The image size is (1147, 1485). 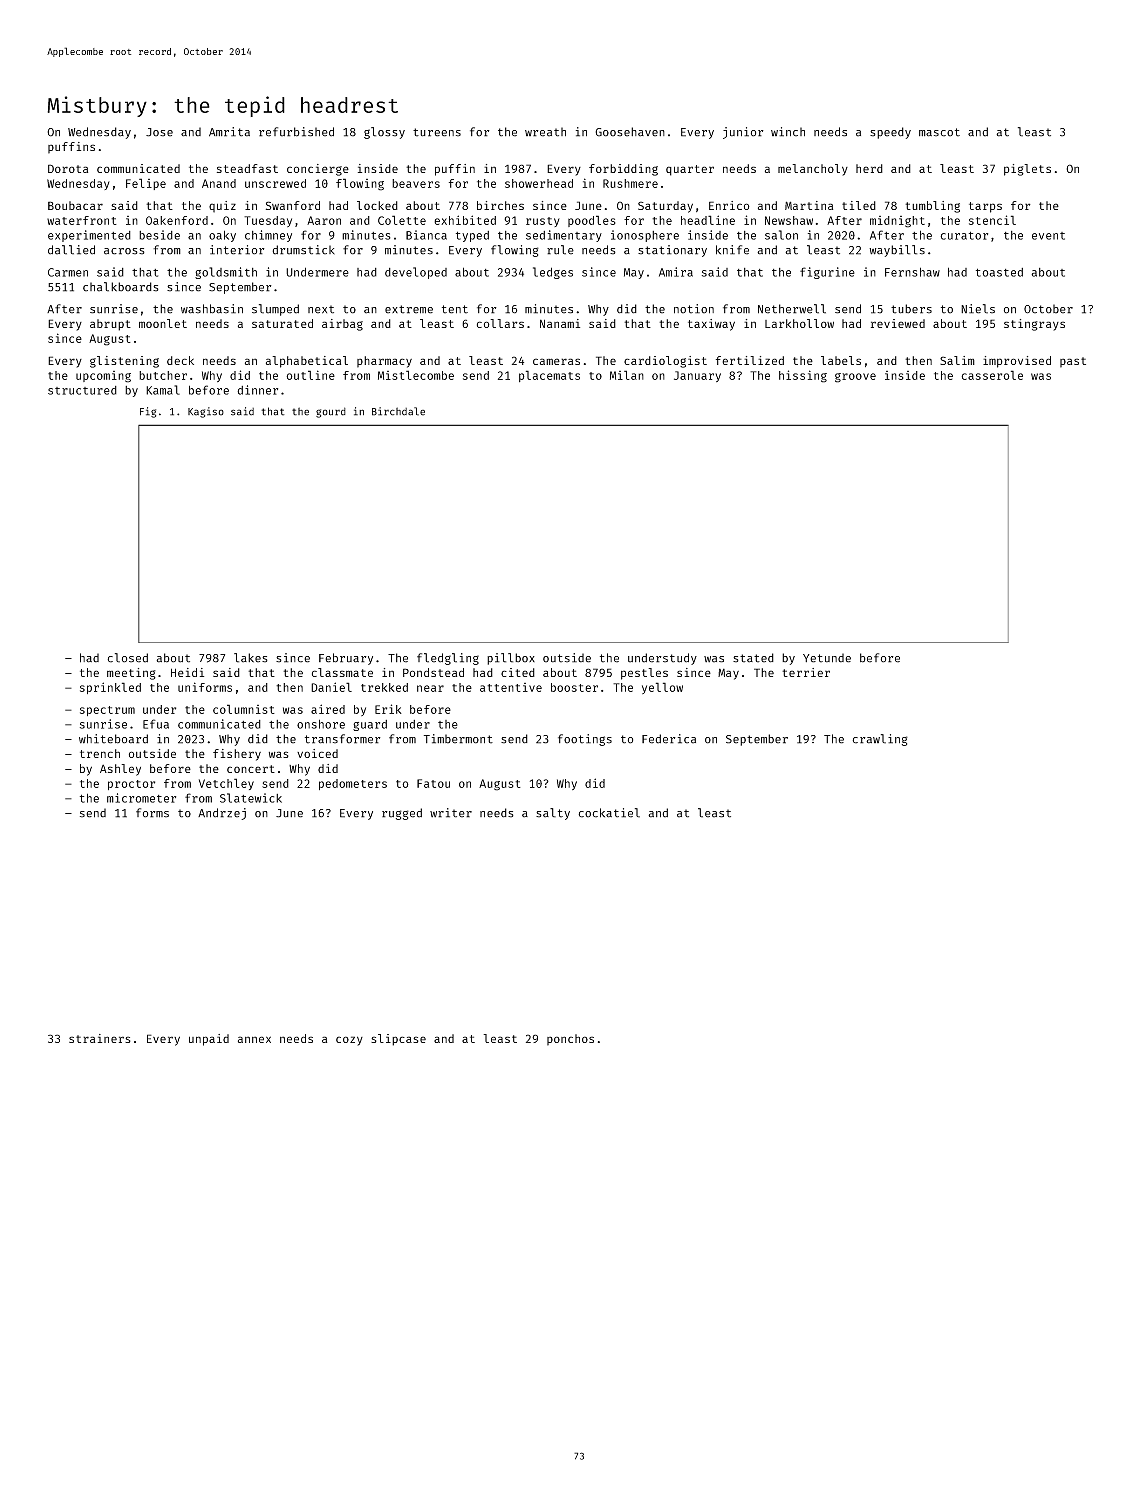 I want to click on closed, so click(x=127, y=658).
